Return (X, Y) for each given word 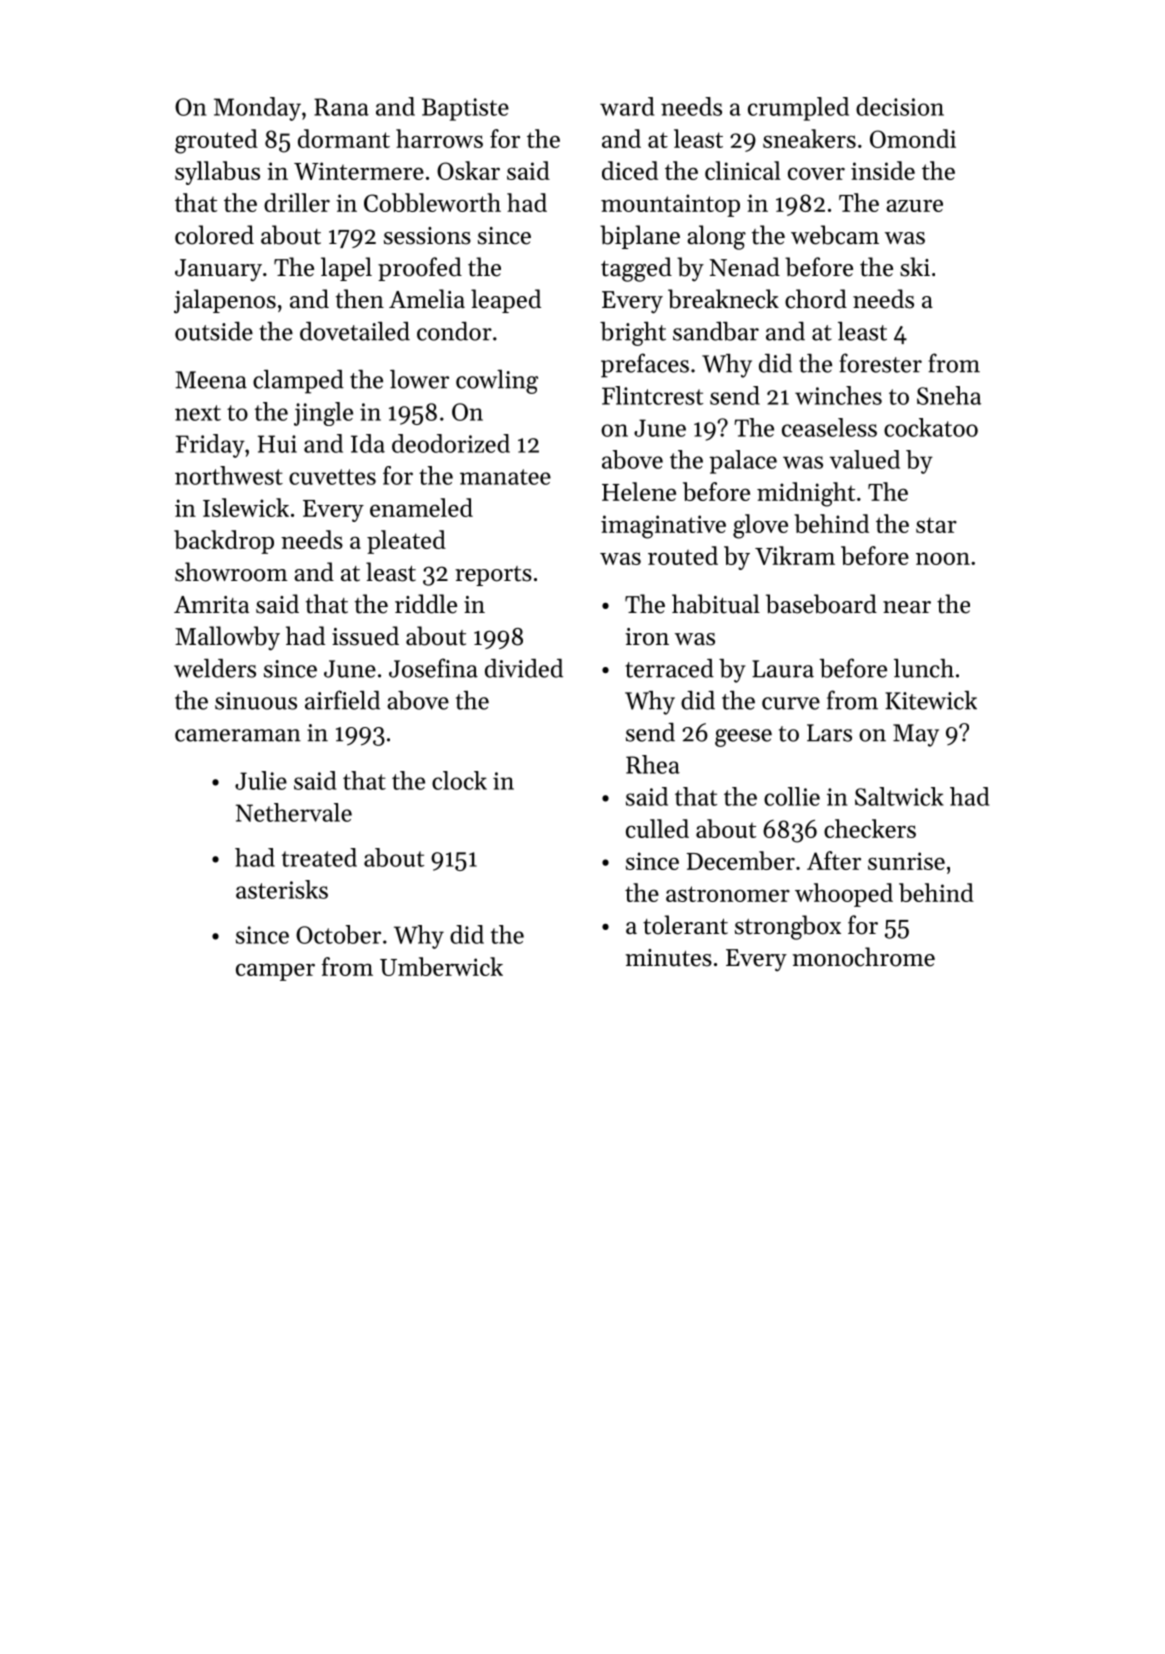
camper (275, 972)
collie (792, 796)
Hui (277, 444)
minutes (668, 958)
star (936, 525)
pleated (406, 542)
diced (630, 170)
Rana (341, 107)
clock (459, 780)
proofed (420, 269)
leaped (506, 301)
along (716, 237)
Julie (261, 780)
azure (914, 205)
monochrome (863, 957)
